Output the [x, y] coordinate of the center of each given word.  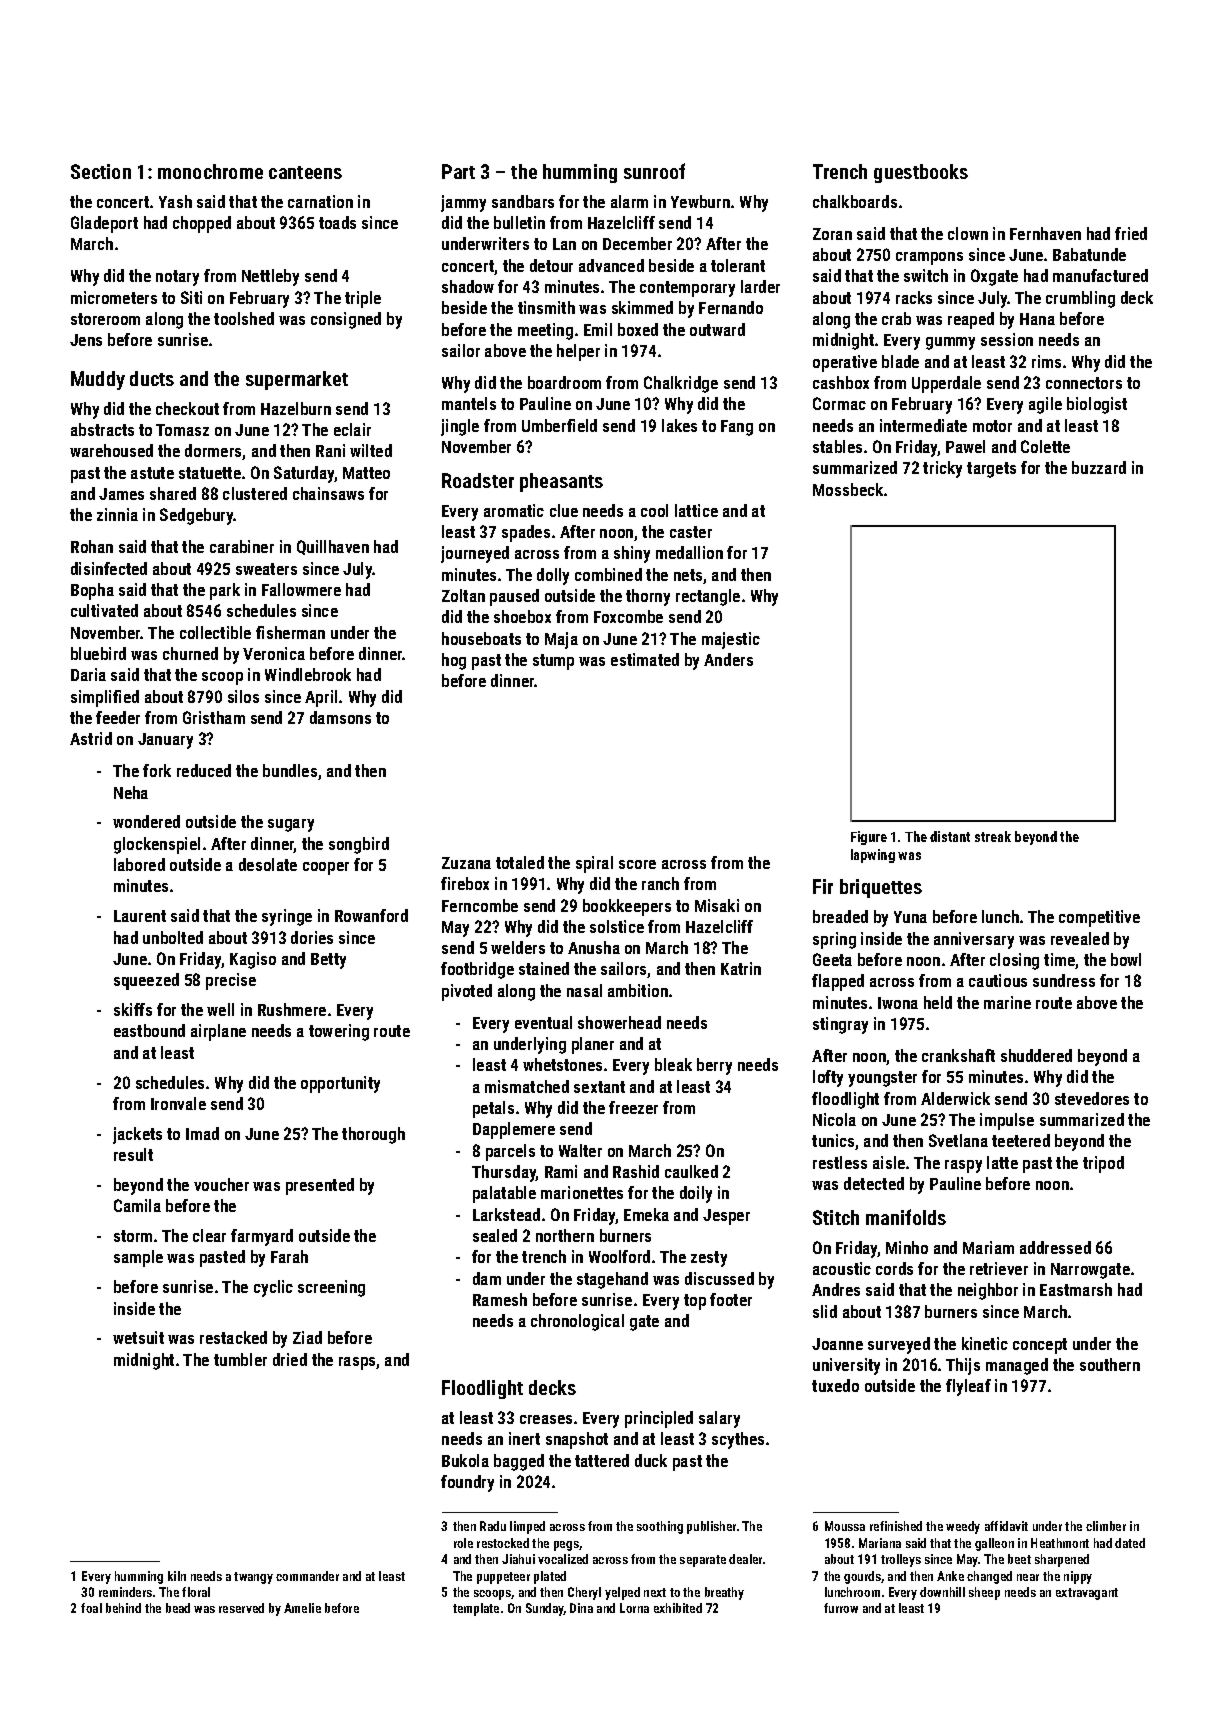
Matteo [366, 473]
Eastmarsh [1076, 1289]
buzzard [1099, 467]
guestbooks [921, 173]
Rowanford [371, 915]
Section [101, 171]
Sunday [545, 1609]
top [695, 1302]
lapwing [873, 856]
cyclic [273, 1288]
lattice [696, 510]
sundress [1064, 980]
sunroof [654, 171]
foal [91, 1608]
